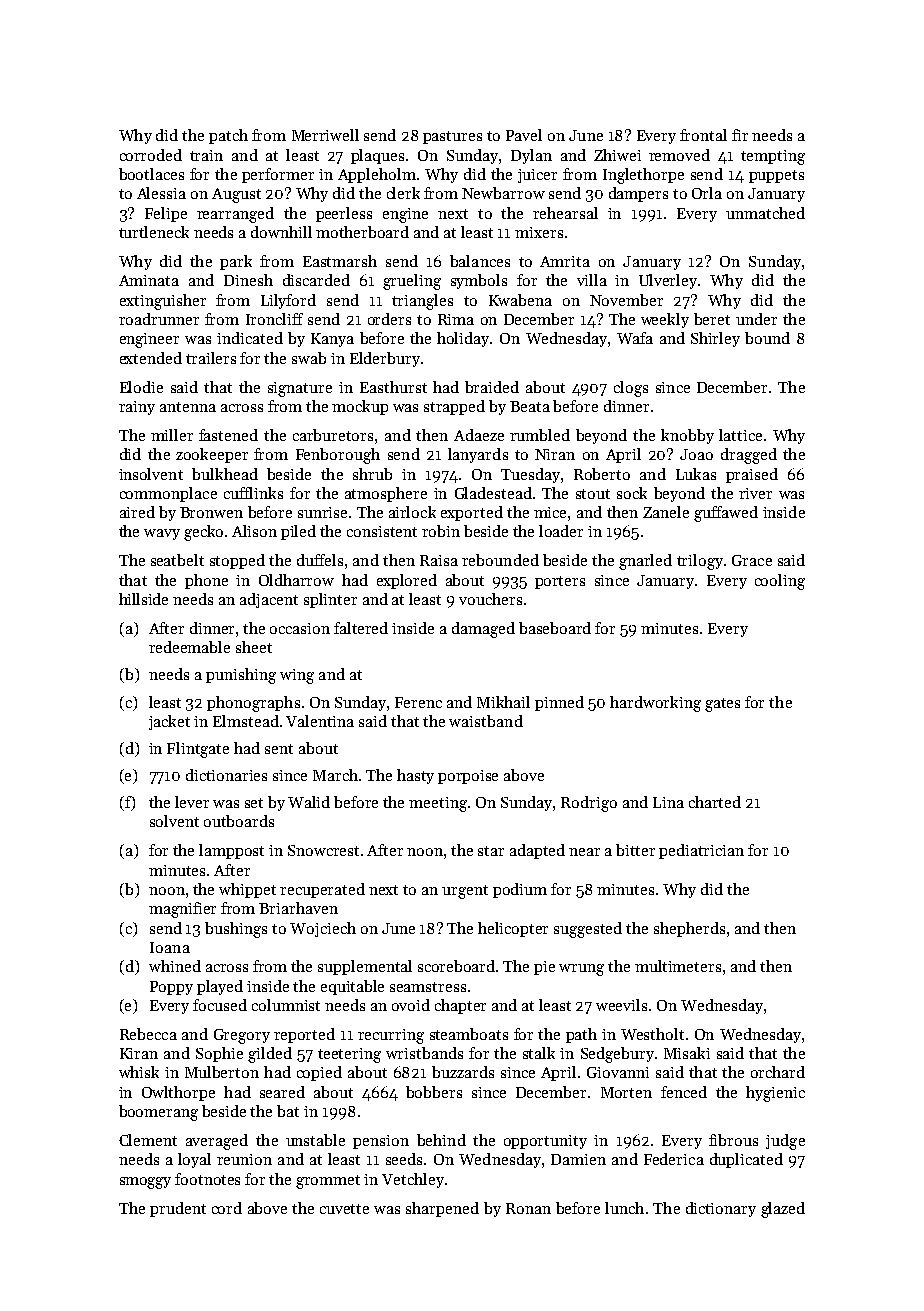 The width and height of the page is (924, 1311). I want to click on frontal, so click(703, 135).
